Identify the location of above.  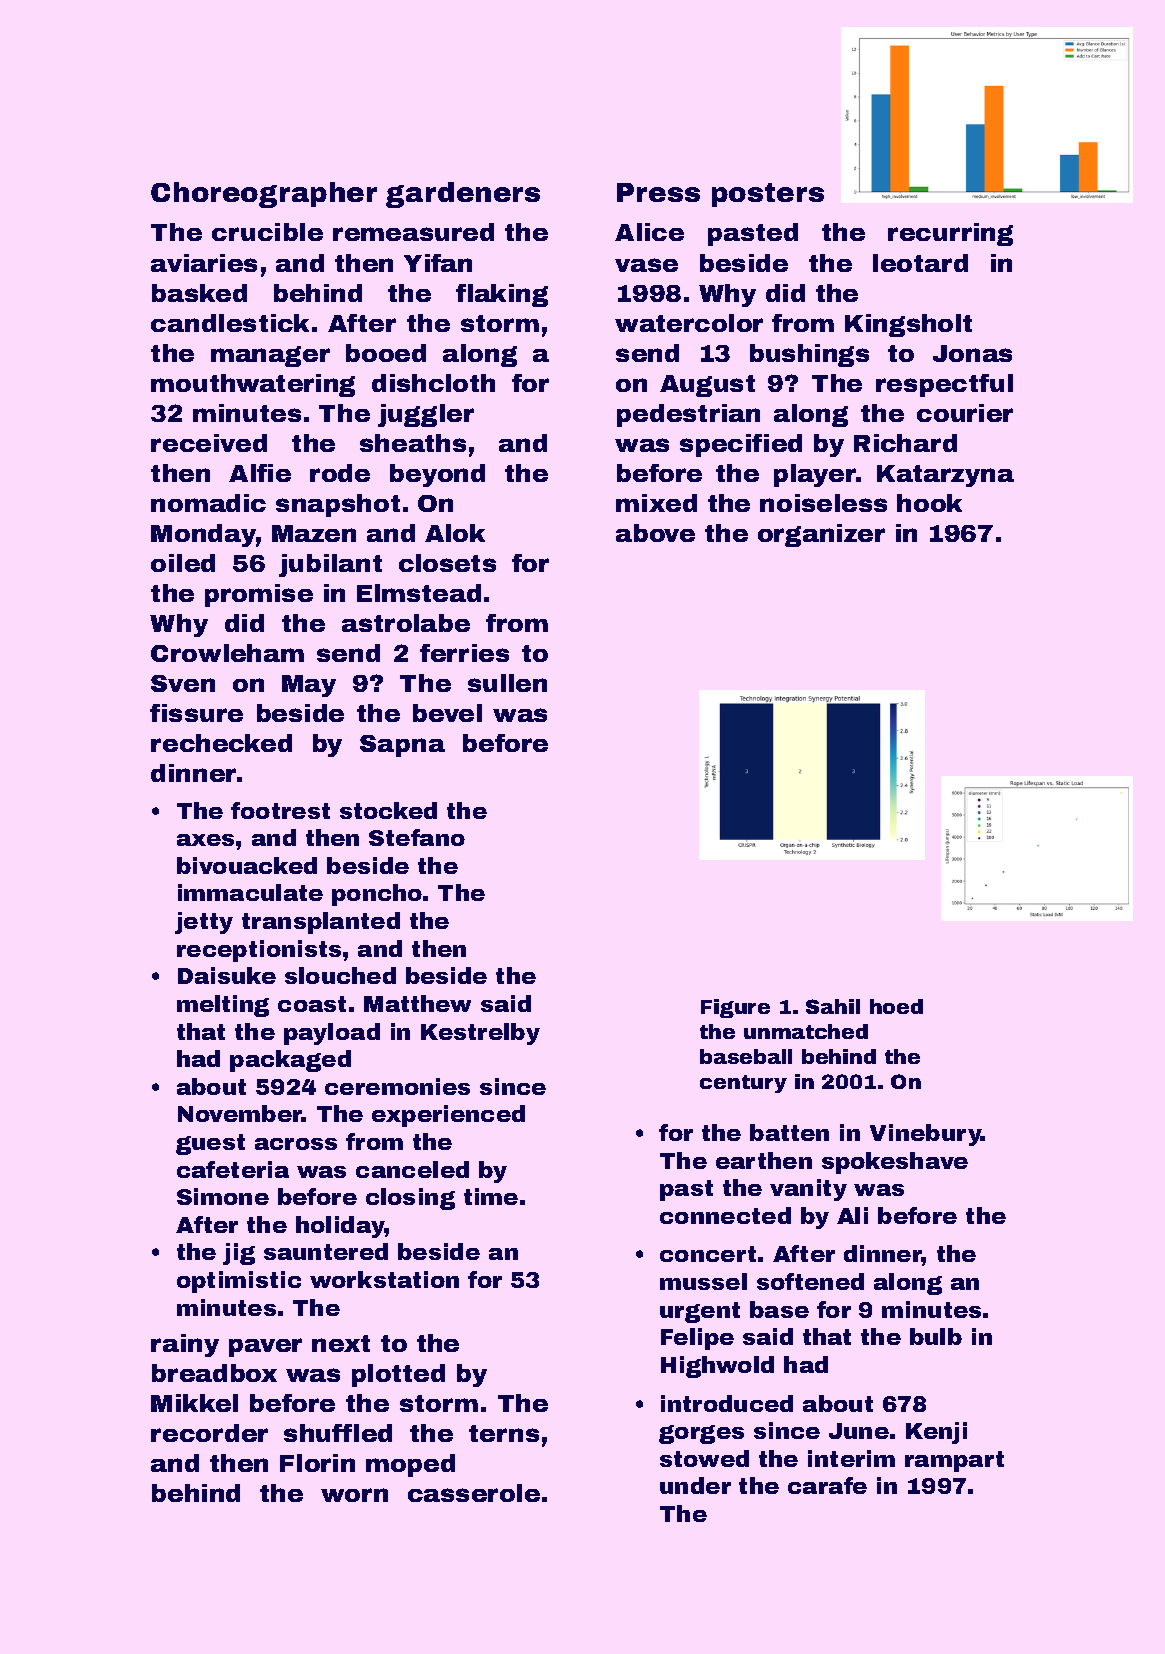
(655, 533).
